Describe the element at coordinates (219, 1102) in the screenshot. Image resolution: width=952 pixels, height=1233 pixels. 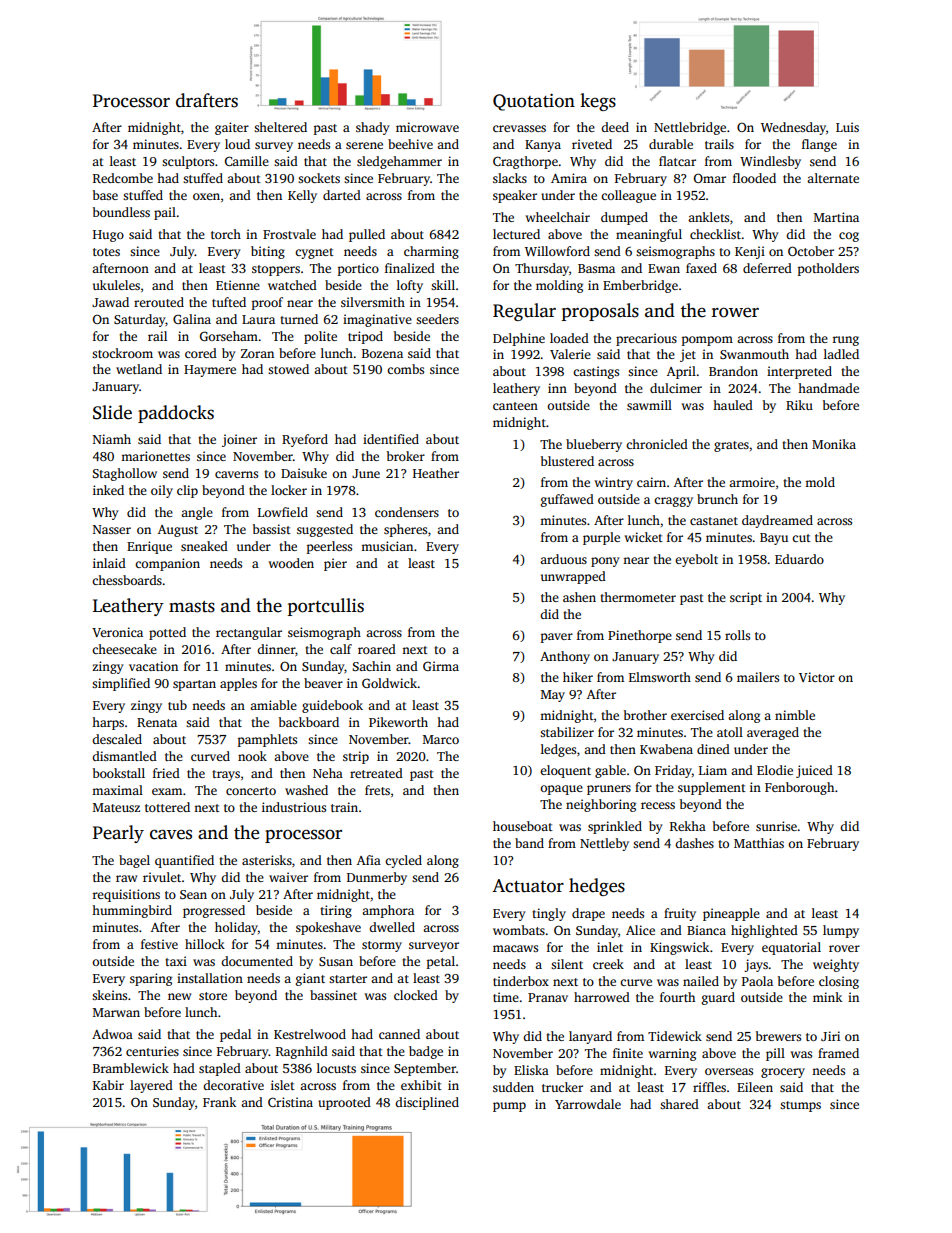
I see `Frank` at that location.
